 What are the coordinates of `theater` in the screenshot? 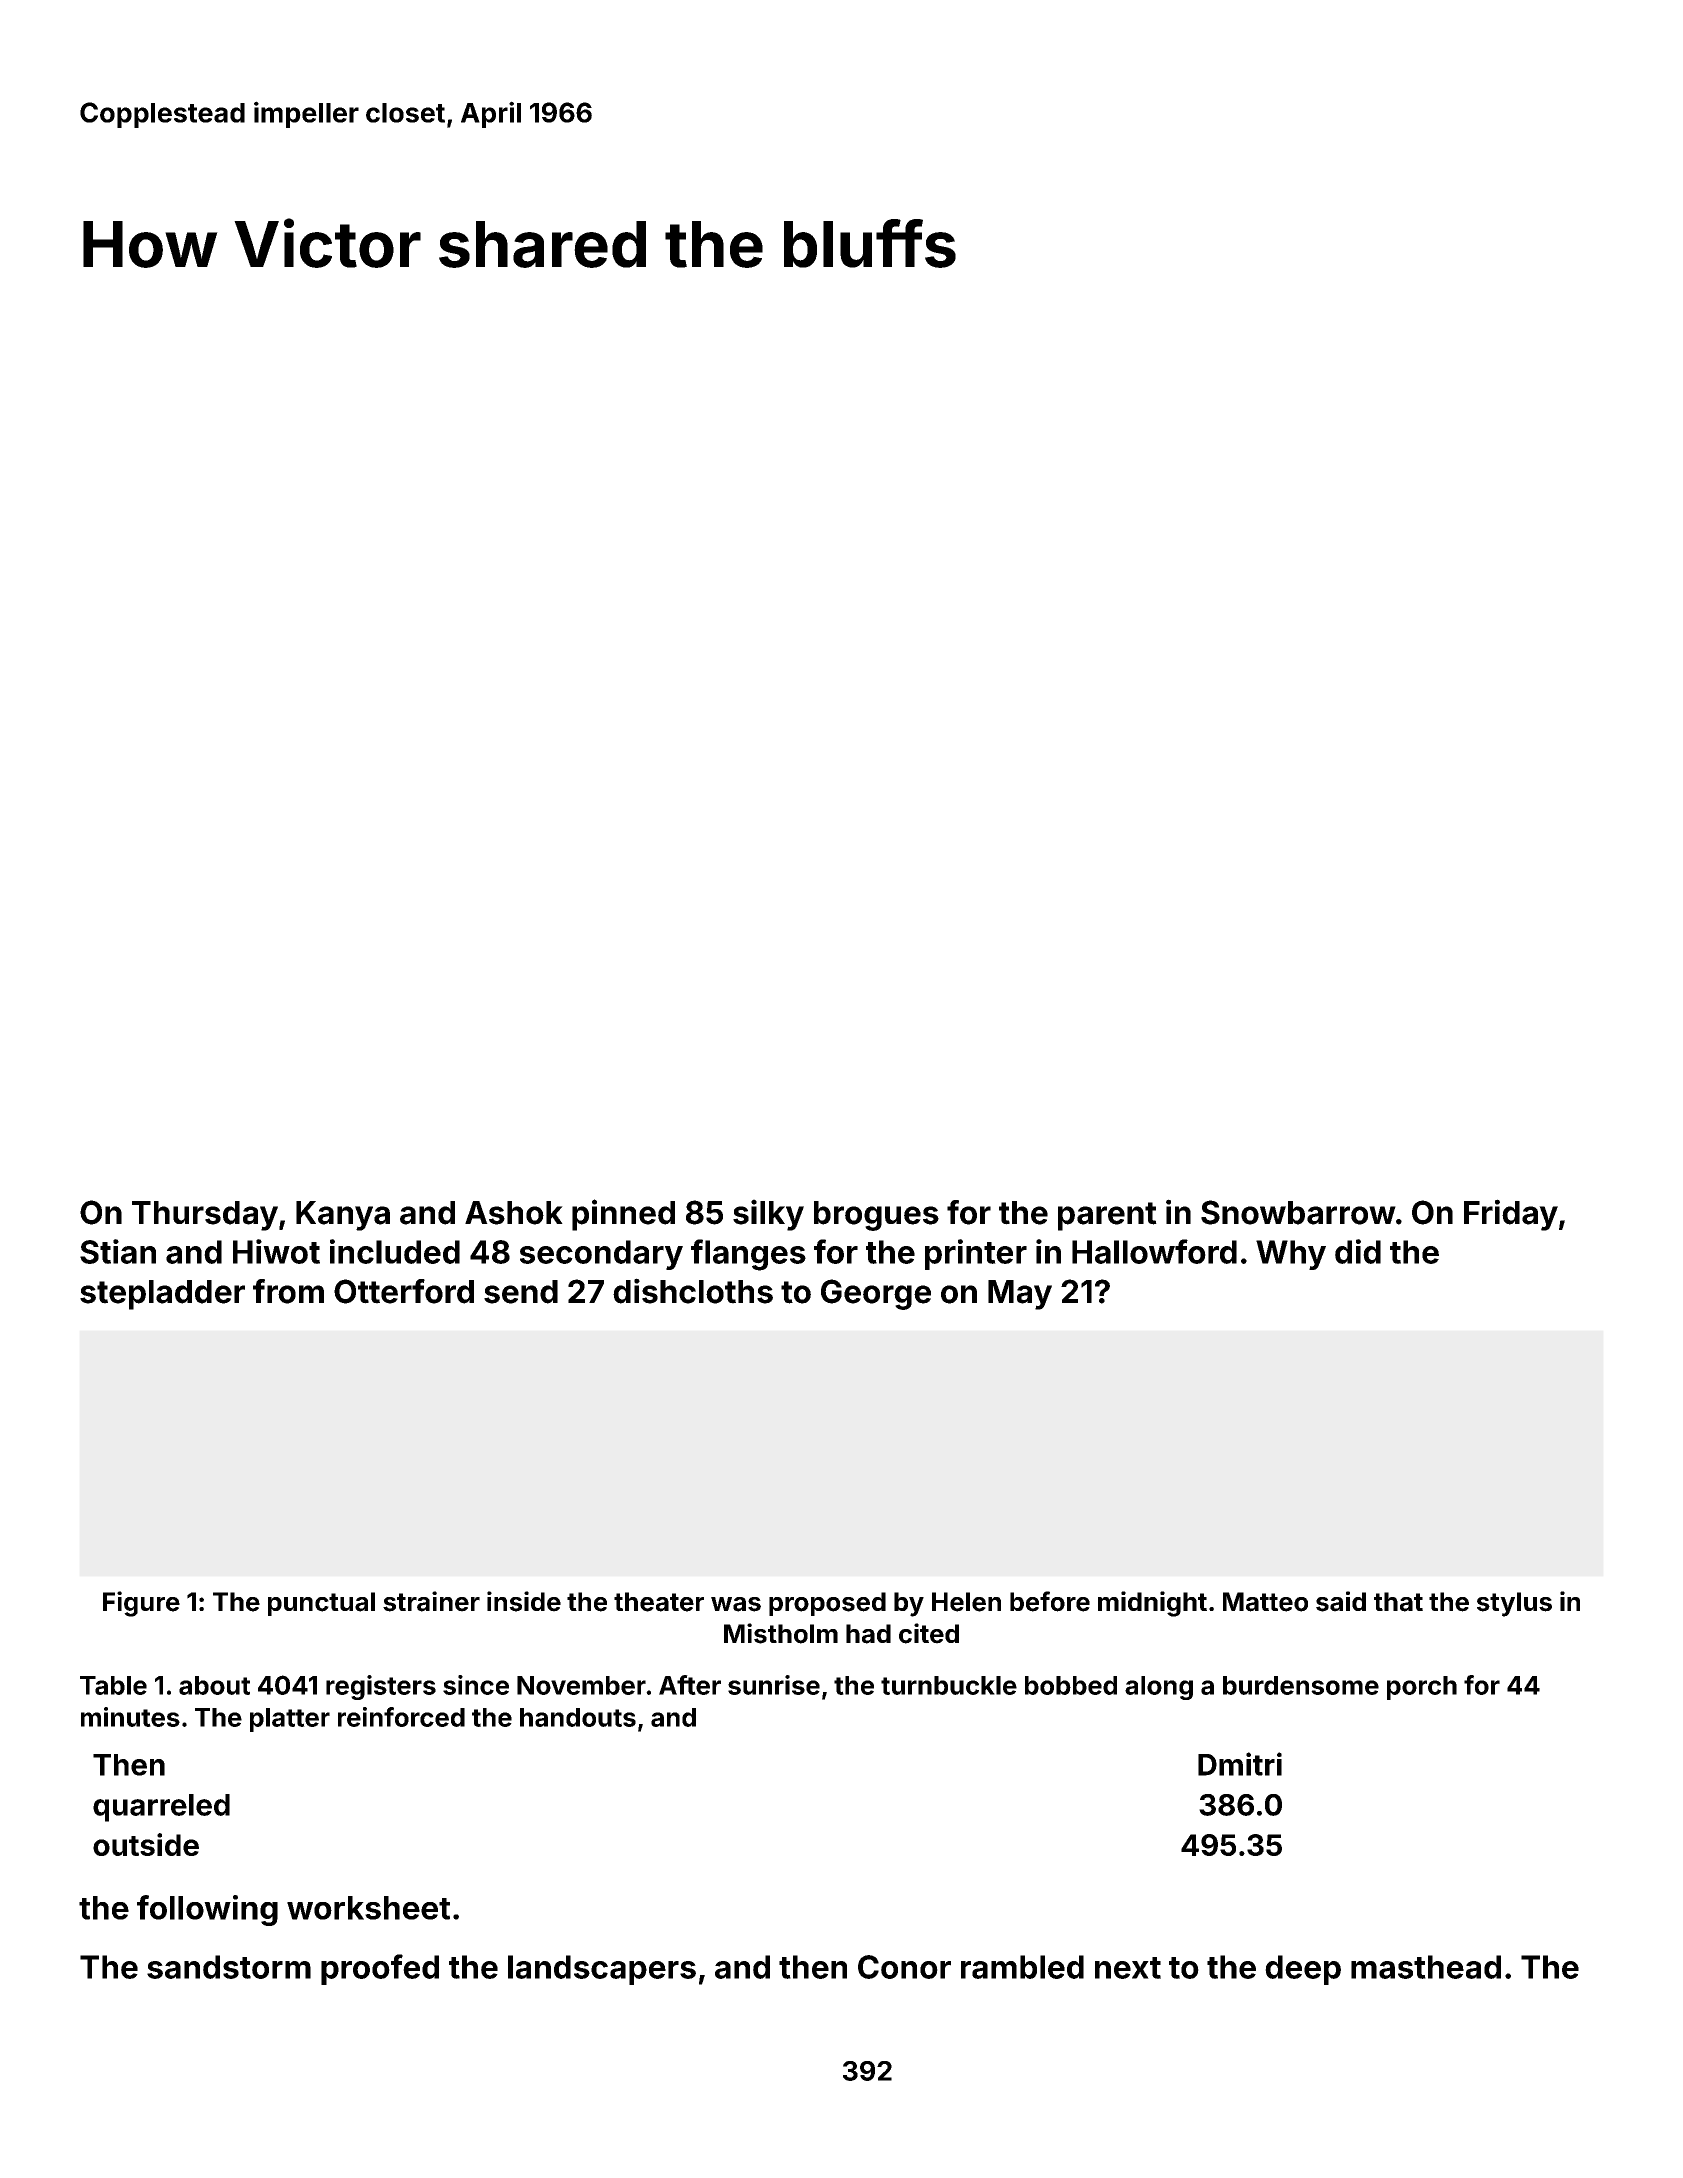 It's located at (659, 1602).
